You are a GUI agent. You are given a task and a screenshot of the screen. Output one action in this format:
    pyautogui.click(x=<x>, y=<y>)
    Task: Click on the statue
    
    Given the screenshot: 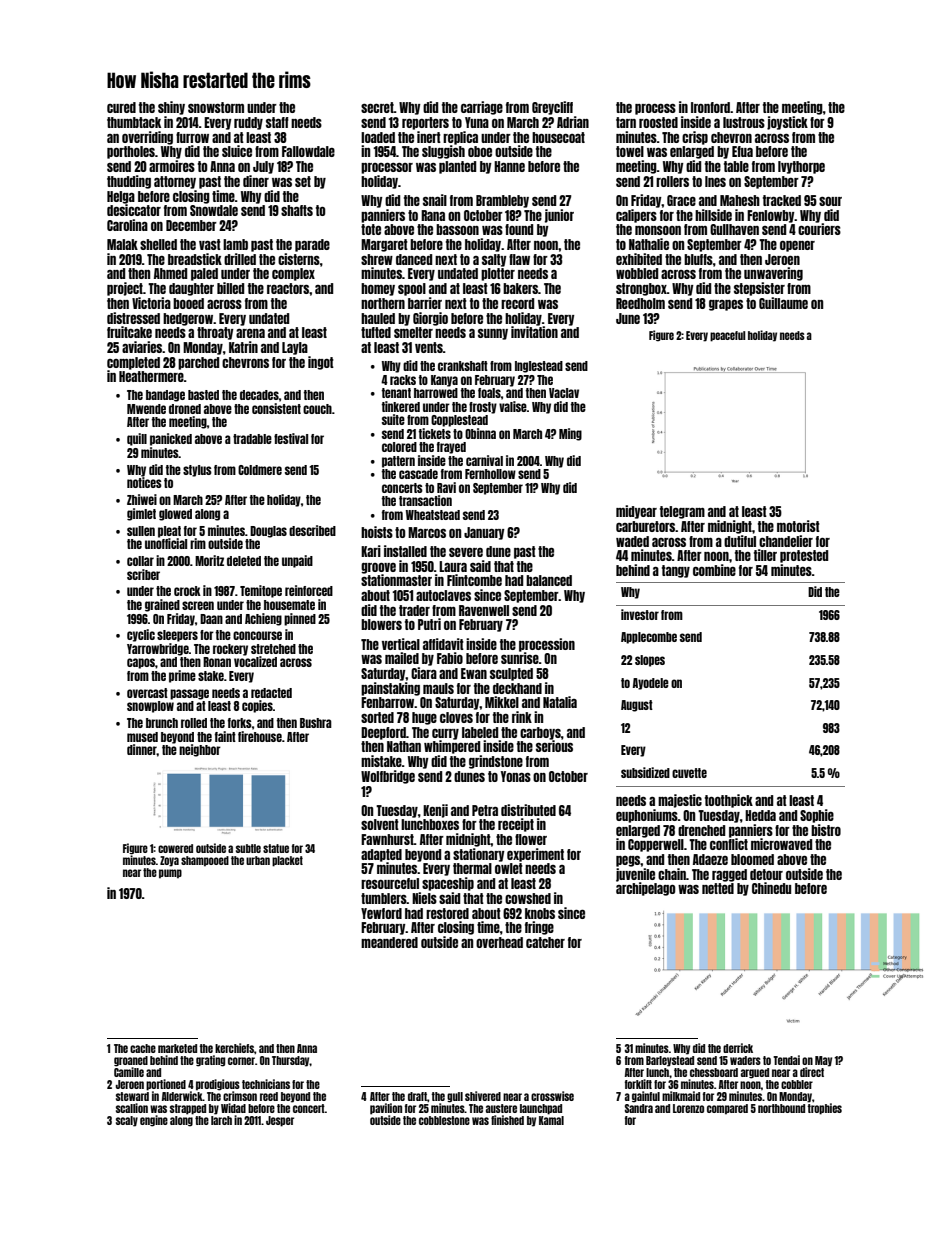 What is the action you would take?
    pyautogui.click(x=276, y=848)
